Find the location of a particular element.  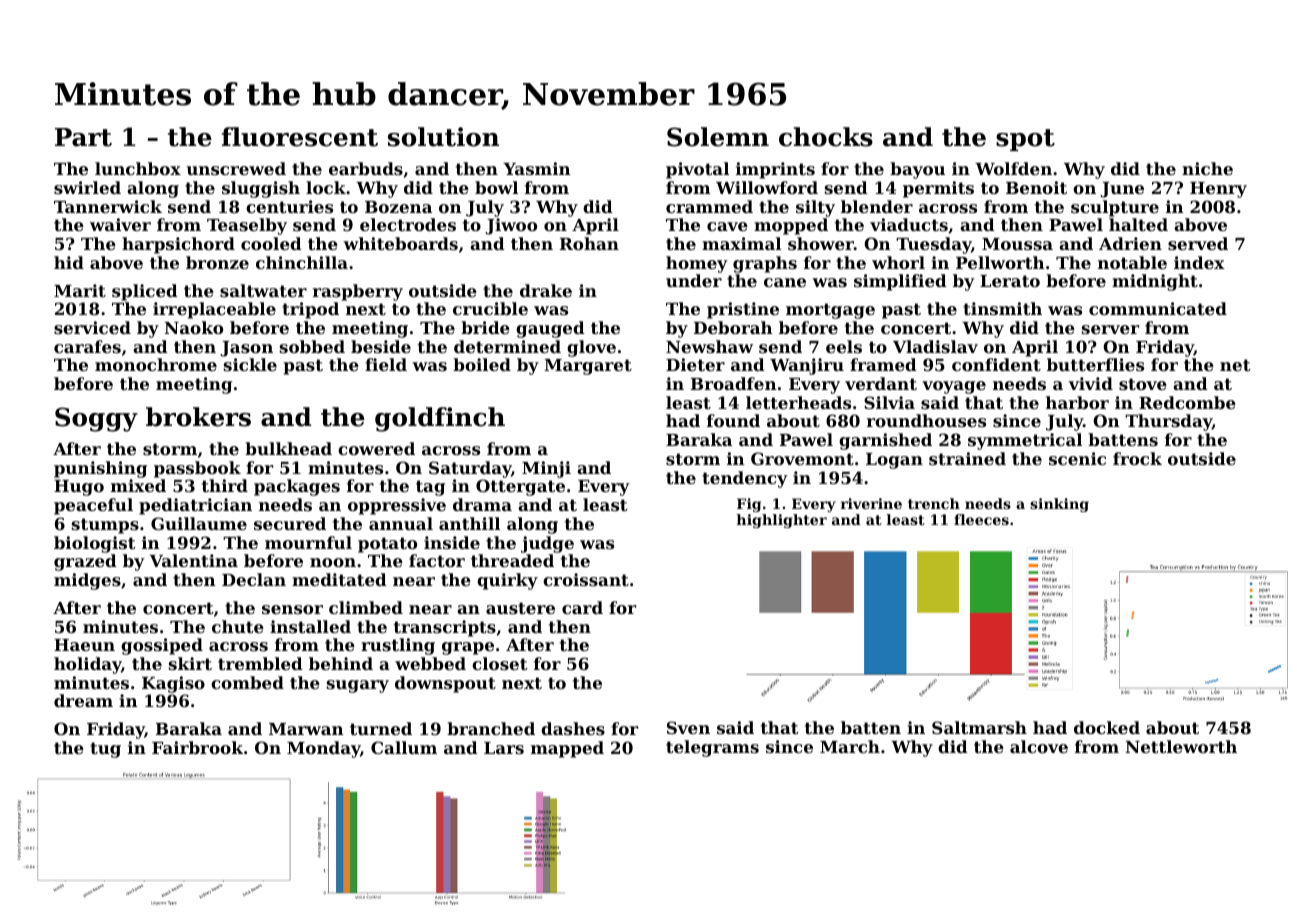

spot is located at coordinates (1025, 140).
